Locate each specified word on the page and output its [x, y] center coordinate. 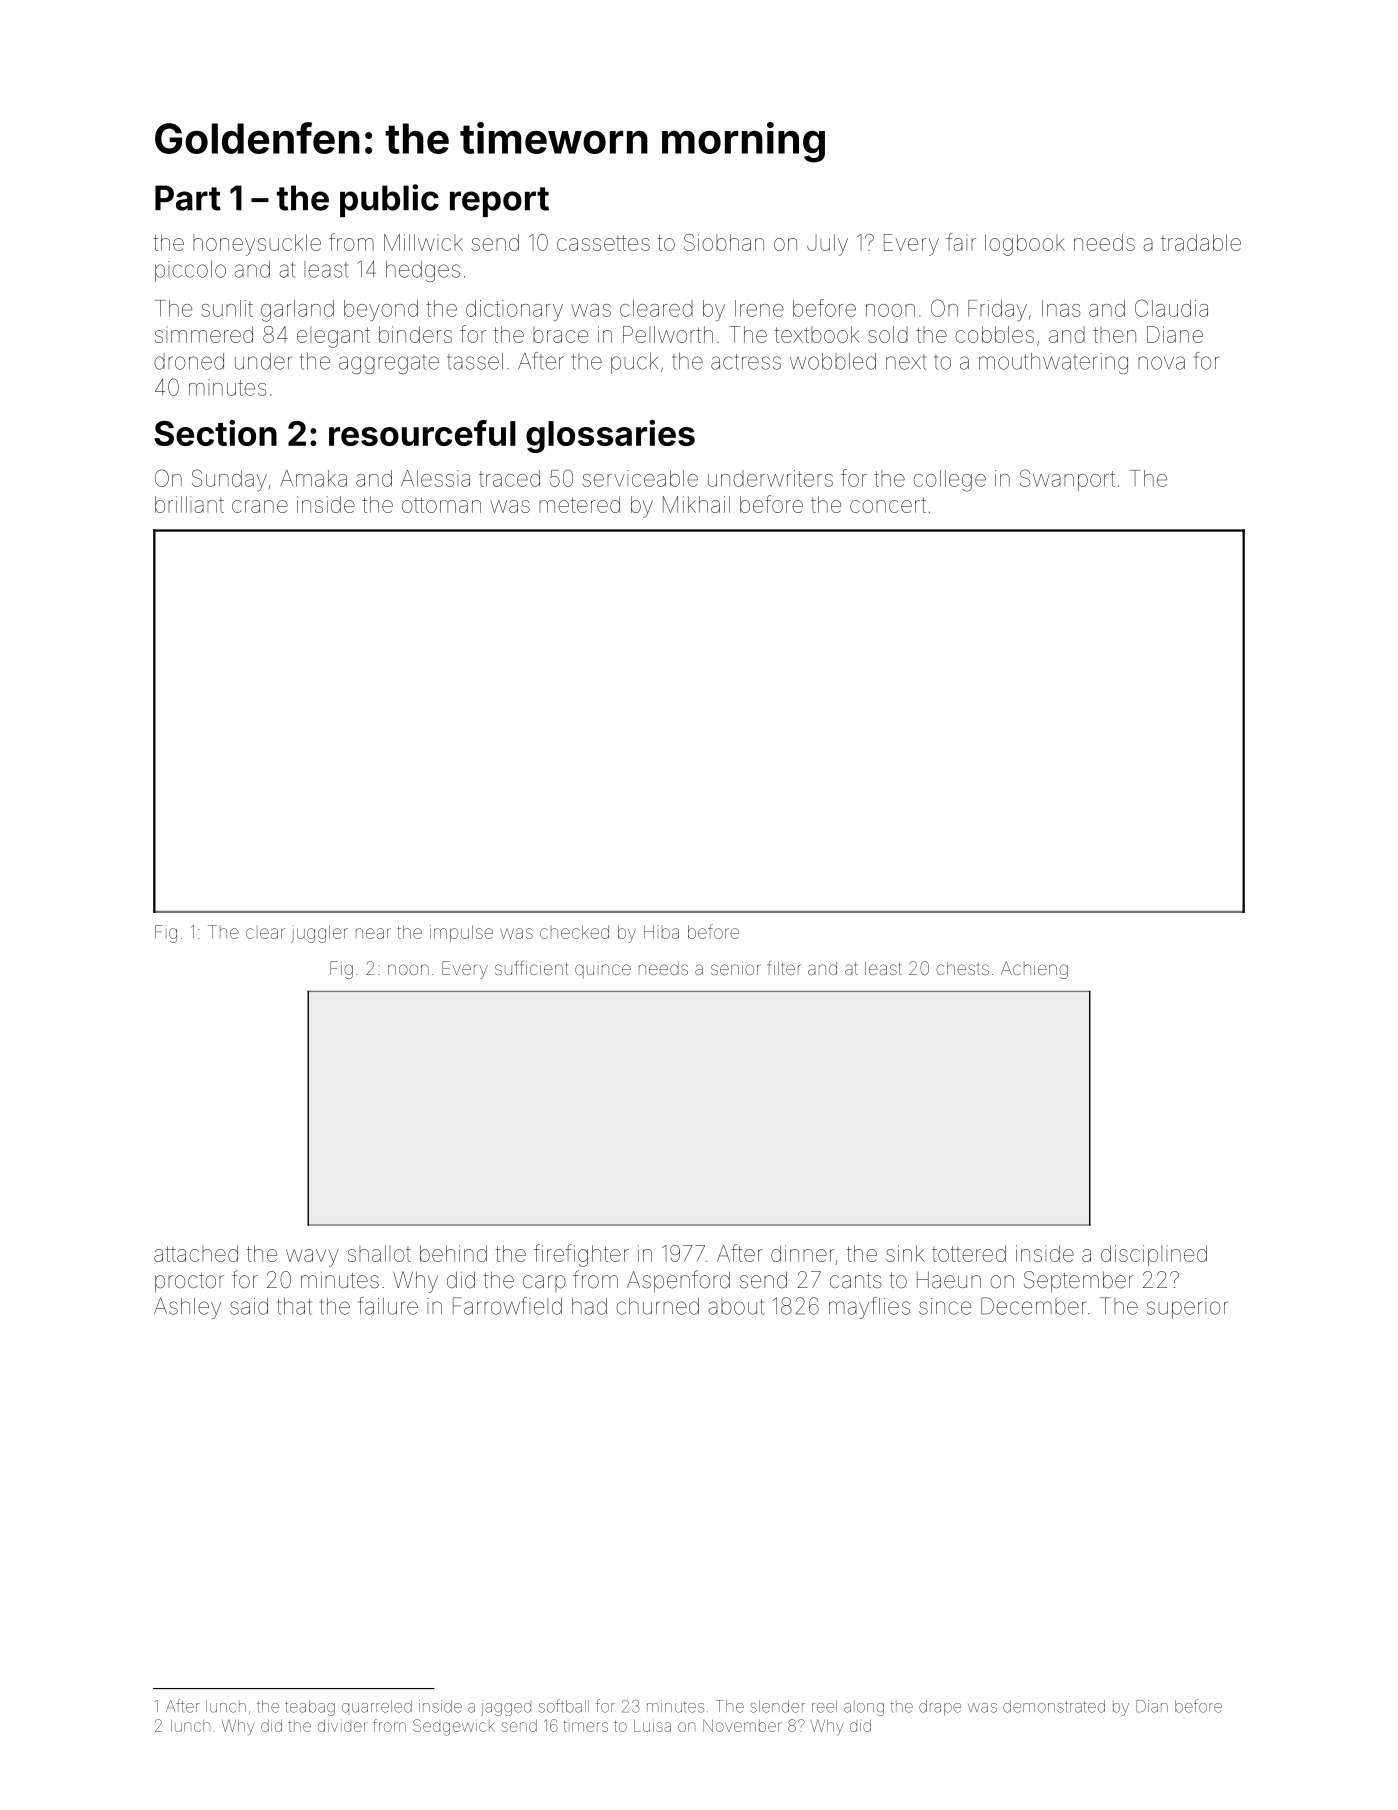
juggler [319, 934]
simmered [204, 334]
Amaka [313, 478]
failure [388, 1306]
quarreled [377, 1706]
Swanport [1067, 480]
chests [962, 968]
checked [574, 932]
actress [746, 362]
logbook [1025, 245]
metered [579, 504]
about [736, 1306]
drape [940, 1708]
